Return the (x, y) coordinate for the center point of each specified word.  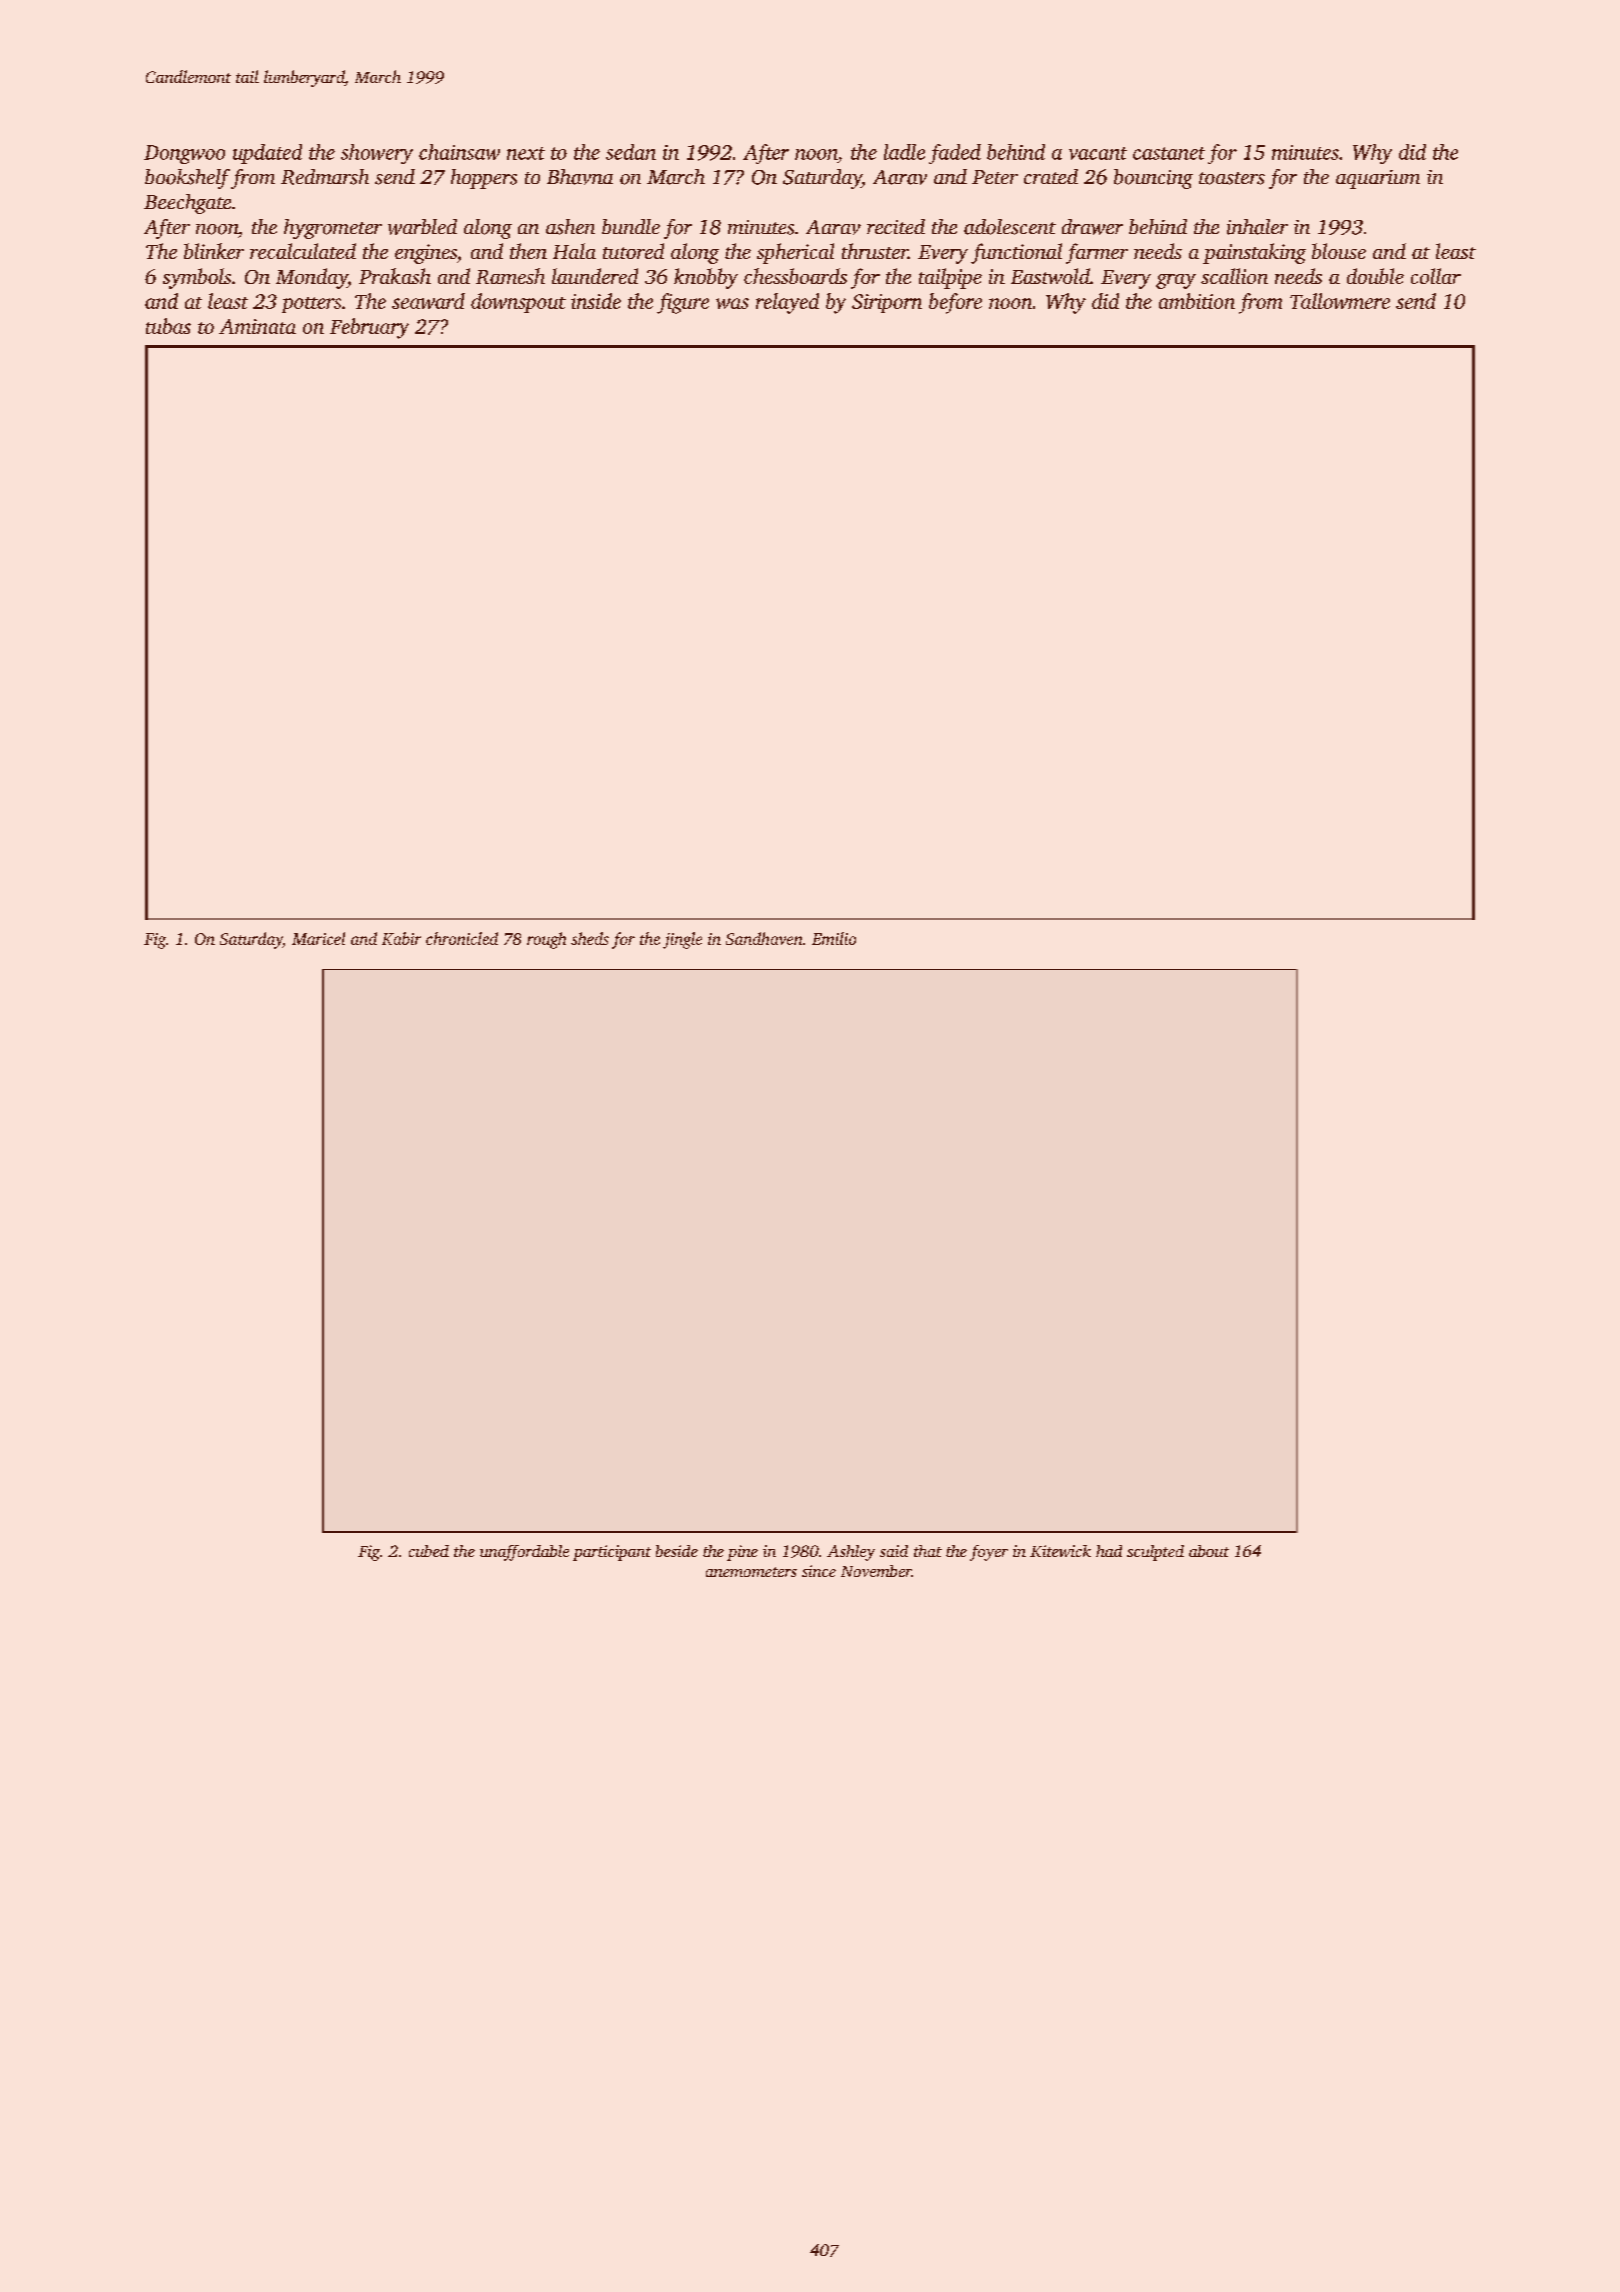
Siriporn (887, 303)
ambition (1197, 301)
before (955, 303)
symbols (197, 278)
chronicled (462, 938)
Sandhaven (764, 938)
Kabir (401, 938)
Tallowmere (1340, 301)
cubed (429, 1551)
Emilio (834, 938)
